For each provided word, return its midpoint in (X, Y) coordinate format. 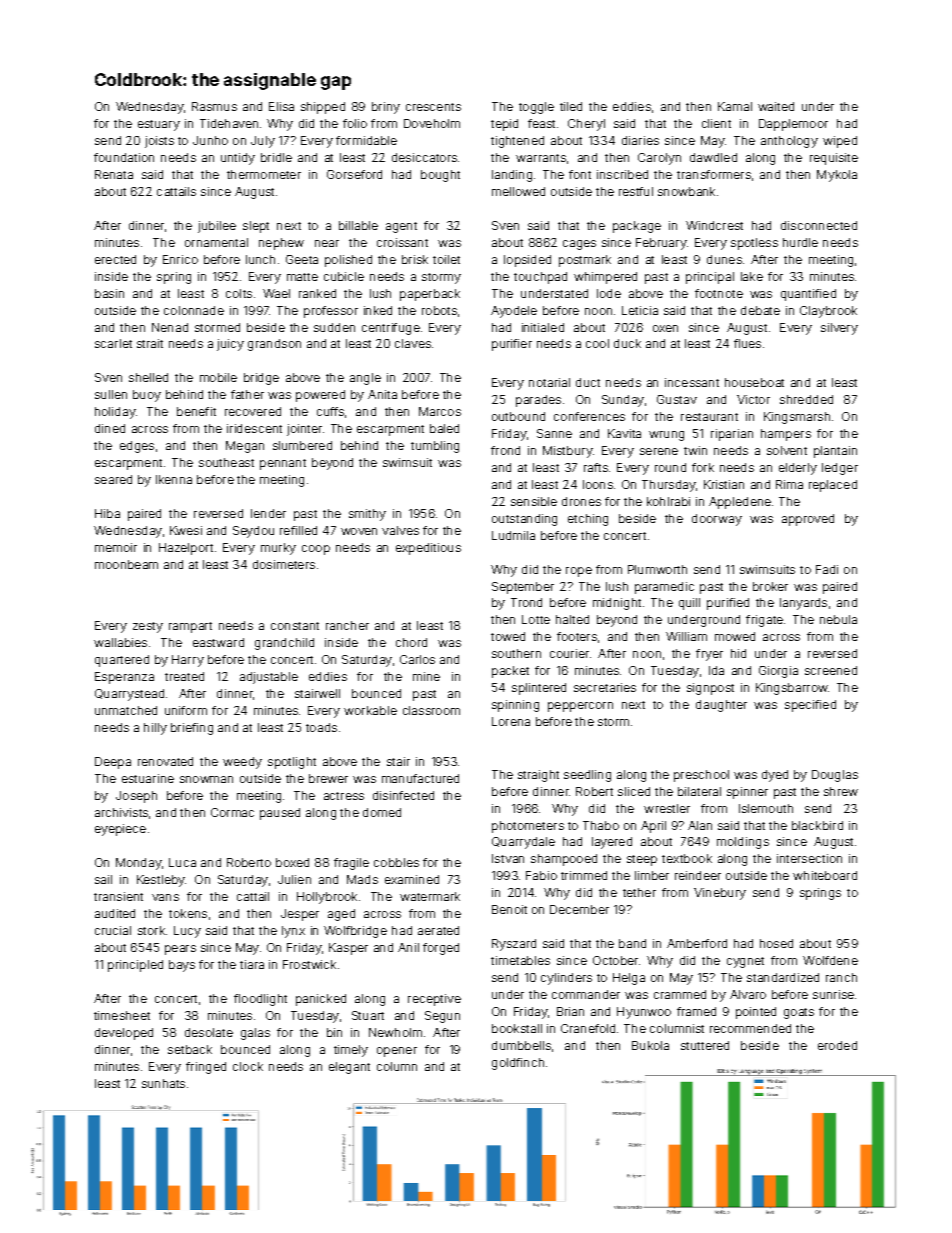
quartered (122, 661)
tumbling (435, 447)
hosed (776, 943)
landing (512, 176)
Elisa (281, 106)
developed (124, 1034)
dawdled (713, 157)
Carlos (417, 659)
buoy (147, 396)
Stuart (368, 1015)
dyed (775, 776)
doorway (717, 520)
